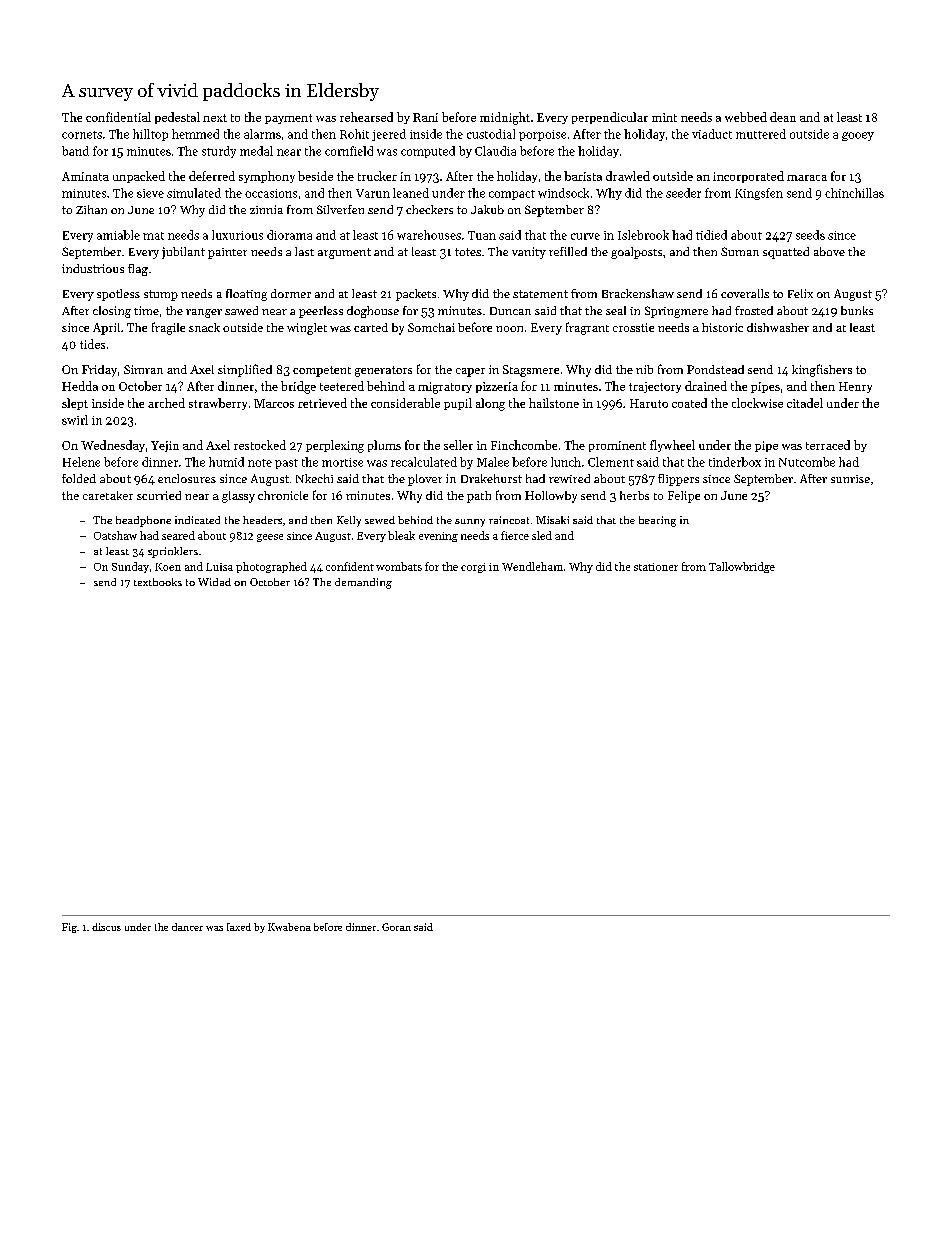  I want to click on Kwabena, so click(289, 927).
